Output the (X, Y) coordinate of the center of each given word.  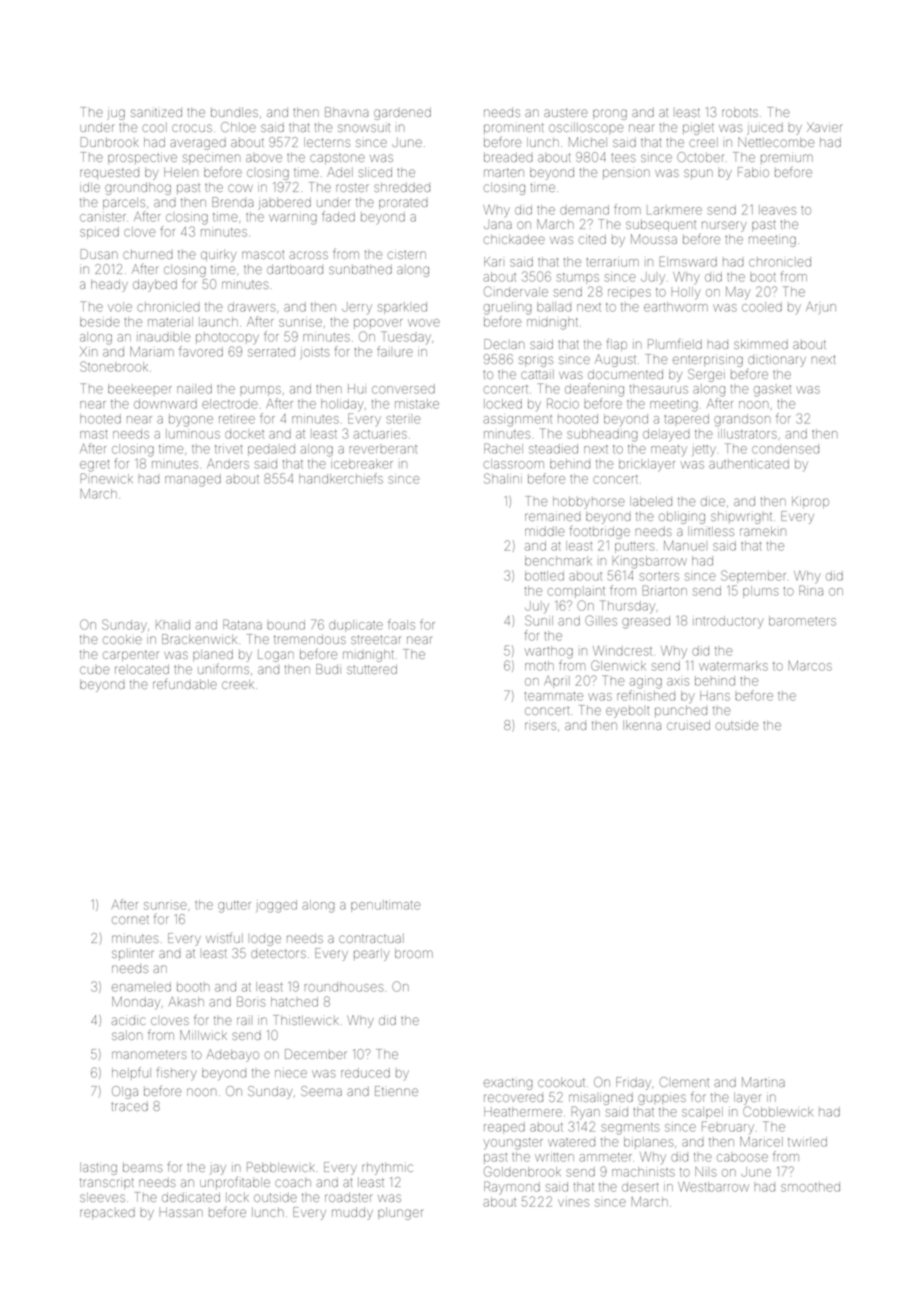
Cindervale (516, 291)
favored (201, 351)
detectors (278, 954)
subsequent (661, 225)
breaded (508, 157)
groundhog (138, 189)
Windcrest (622, 651)
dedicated (191, 1197)
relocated (142, 669)
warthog (549, 652)
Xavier (825, 127)
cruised (688, 725)
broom (414, 953)
